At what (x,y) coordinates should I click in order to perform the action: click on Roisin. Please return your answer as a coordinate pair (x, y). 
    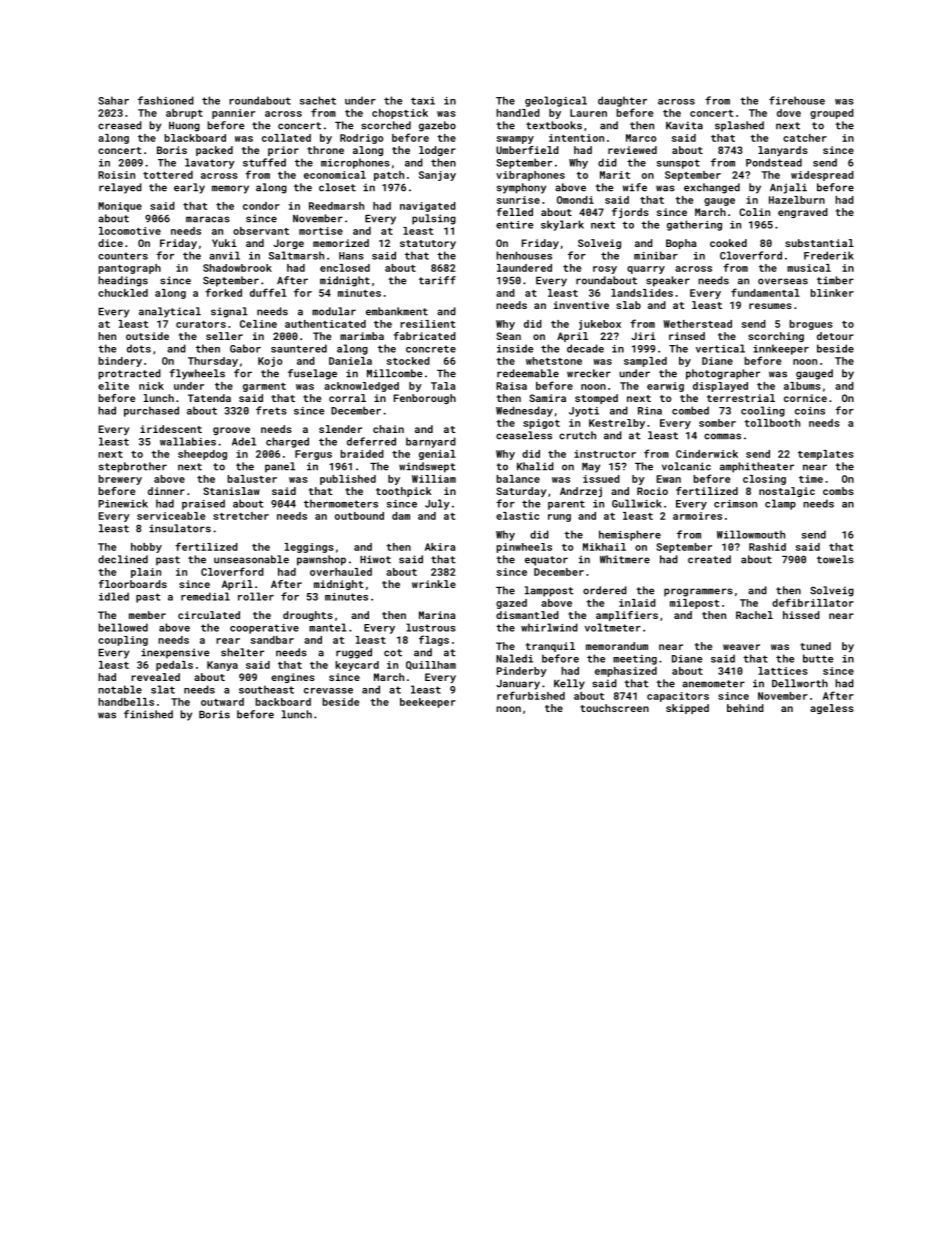
    Looking at the image, I should click on (116, 175).
